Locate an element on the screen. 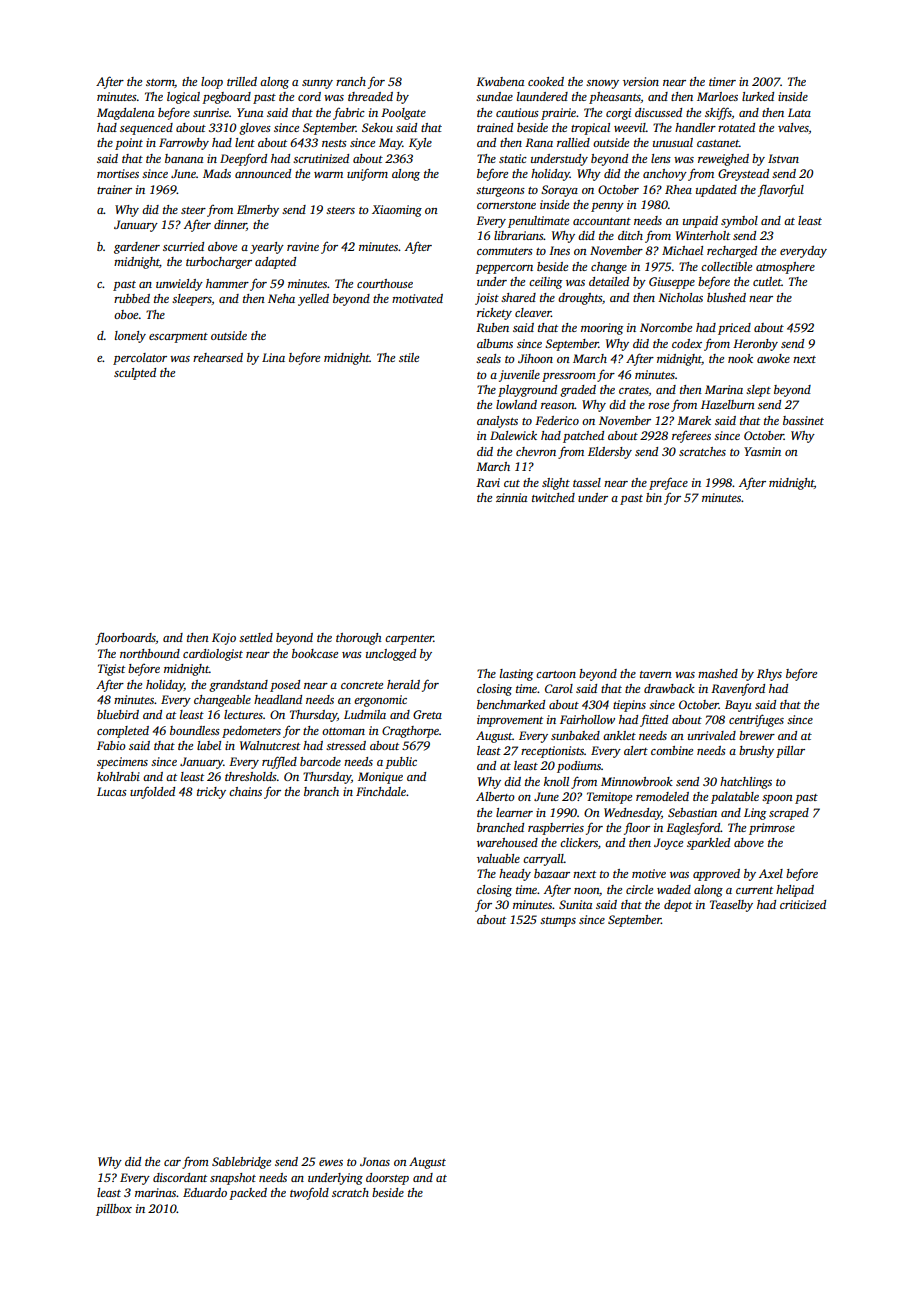  trilled is located at coordinates (242, 81).
